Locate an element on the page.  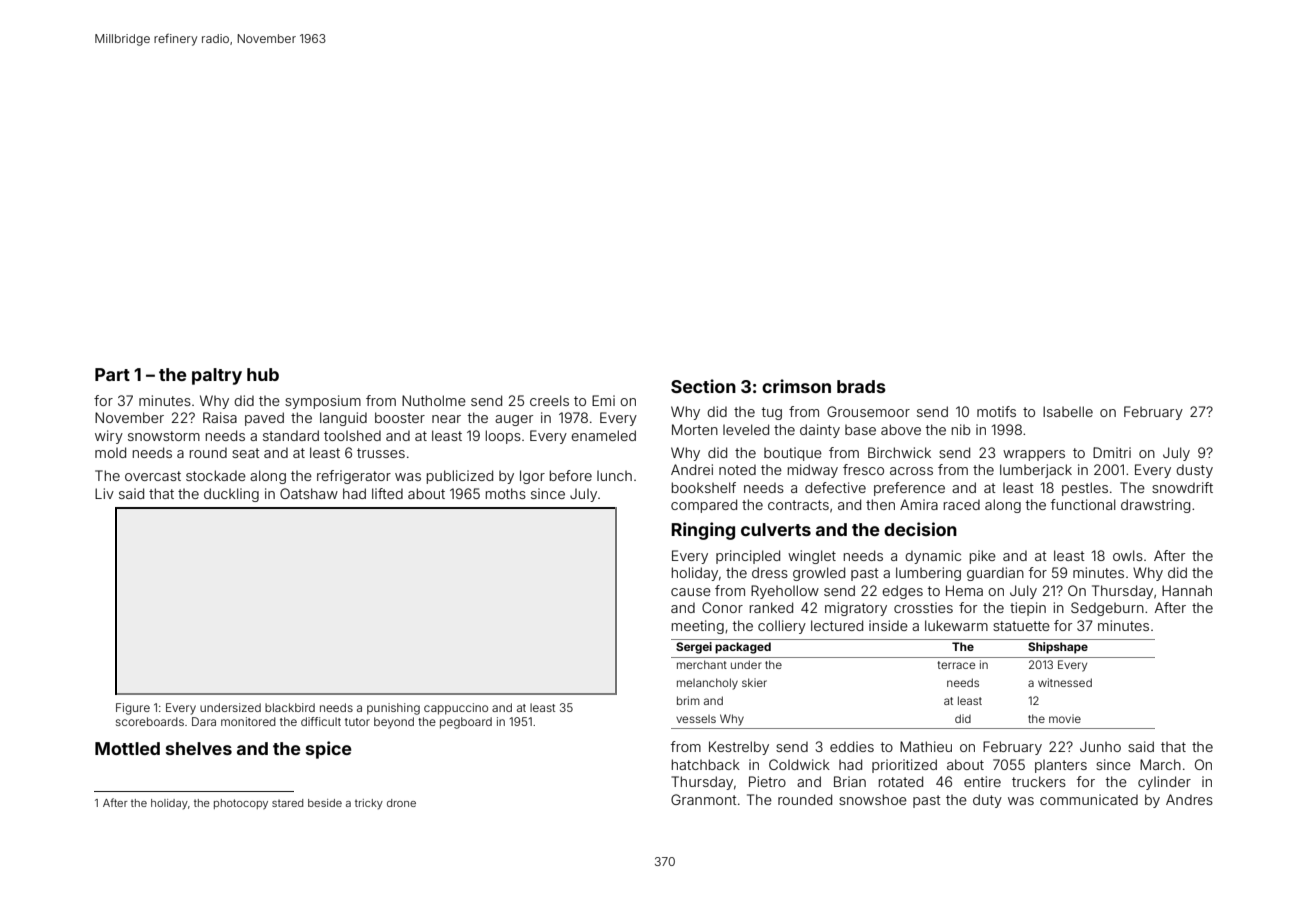
Liv is located at coordinates (104, 493).
